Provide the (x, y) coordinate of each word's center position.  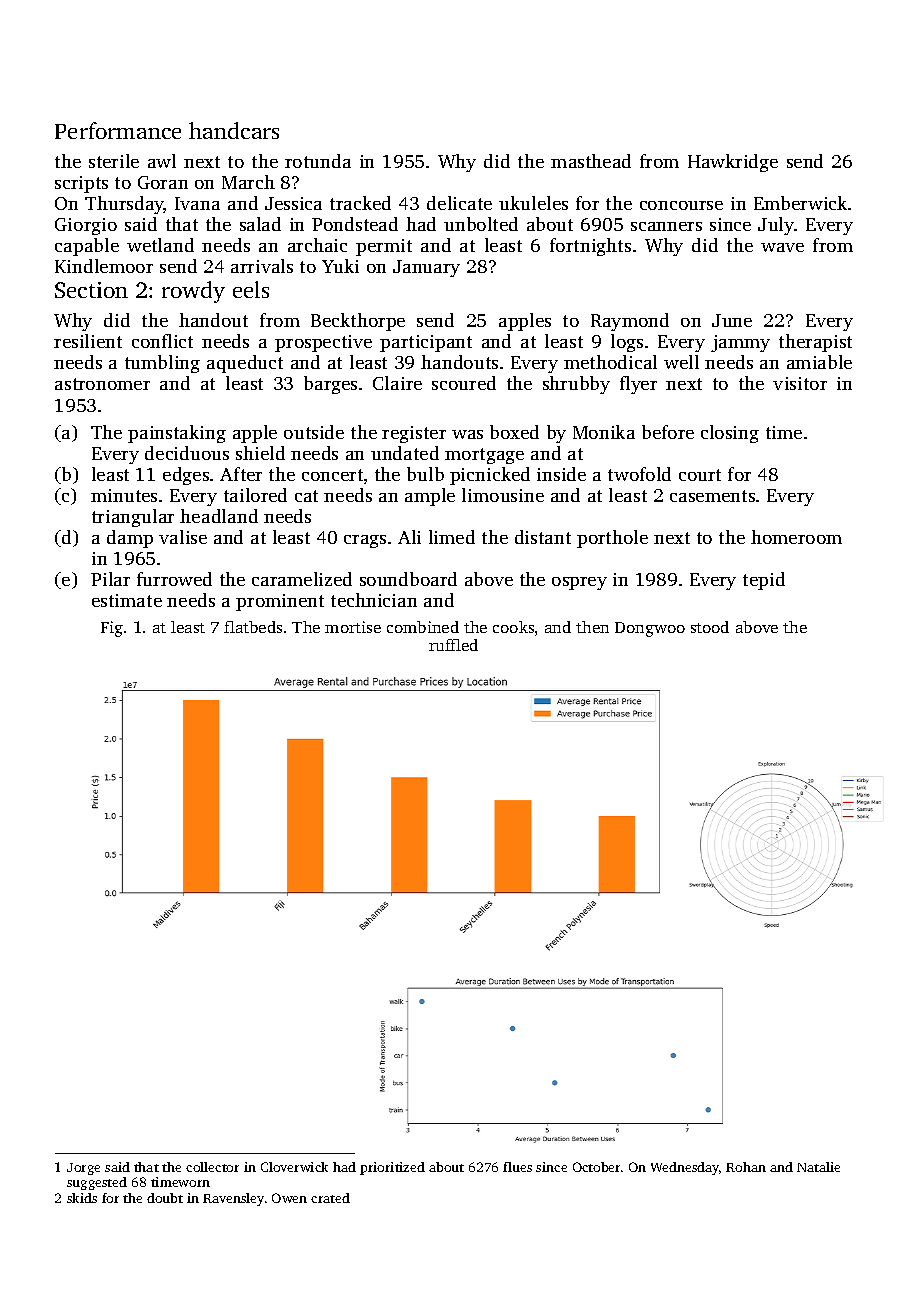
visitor (800, 383)
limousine (503, 495)
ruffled (453, 645)
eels (251, 289)
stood (710, 627)
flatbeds (253, 627)
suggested (97, 1183)
